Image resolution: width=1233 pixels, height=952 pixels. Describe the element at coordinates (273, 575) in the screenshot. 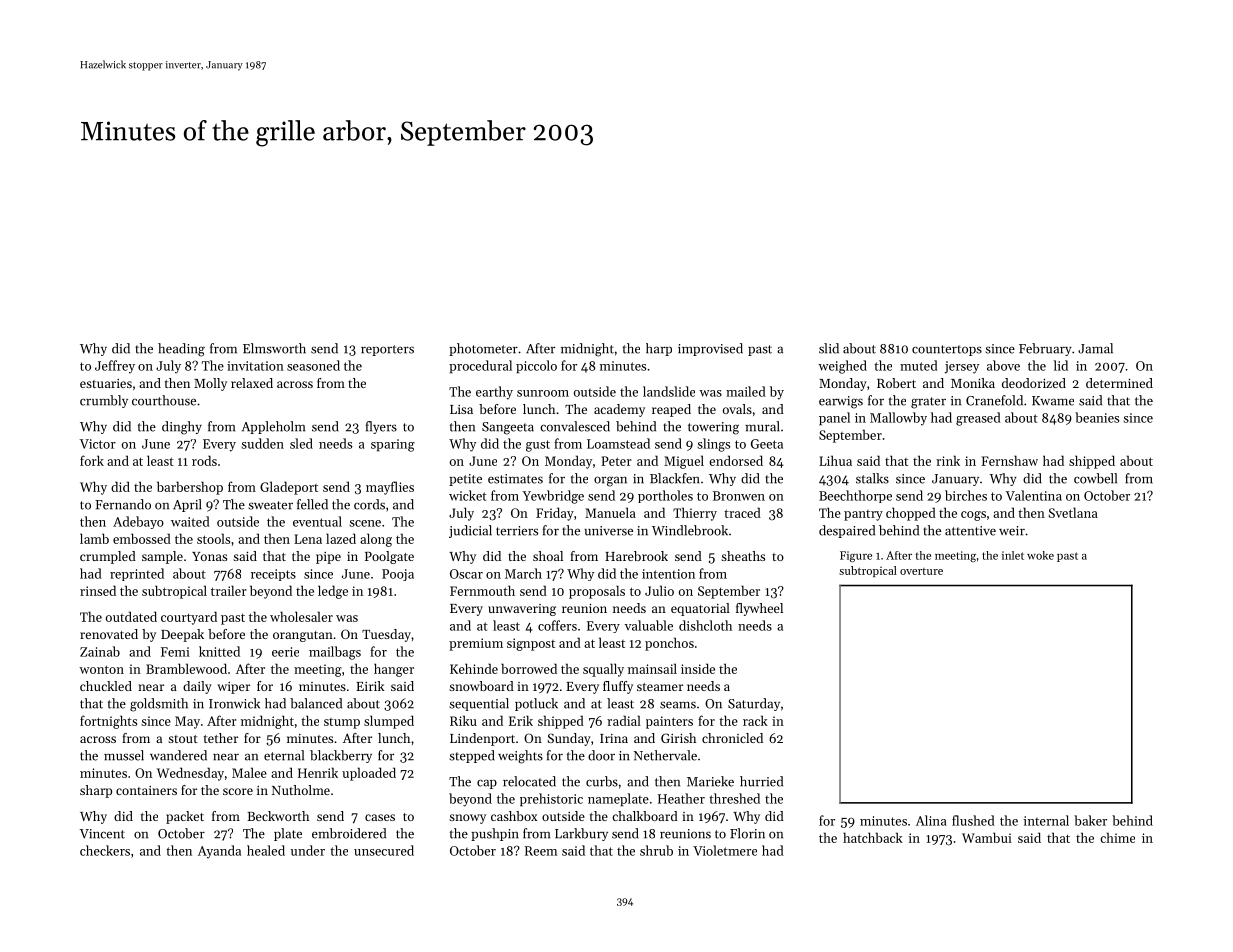

I see `receipts` at that location.
